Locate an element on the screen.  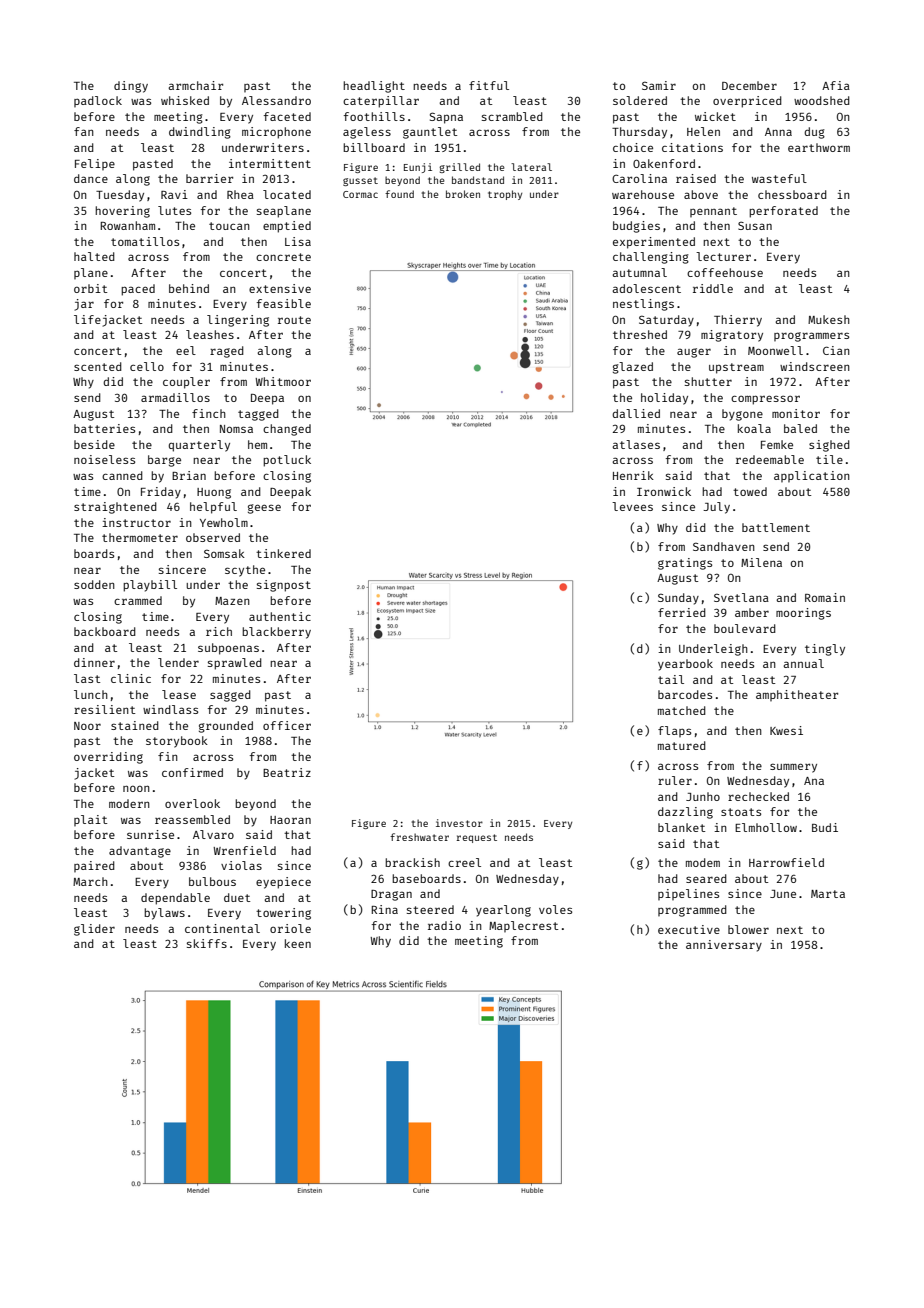
officer is located at coordinates (287, 725).
